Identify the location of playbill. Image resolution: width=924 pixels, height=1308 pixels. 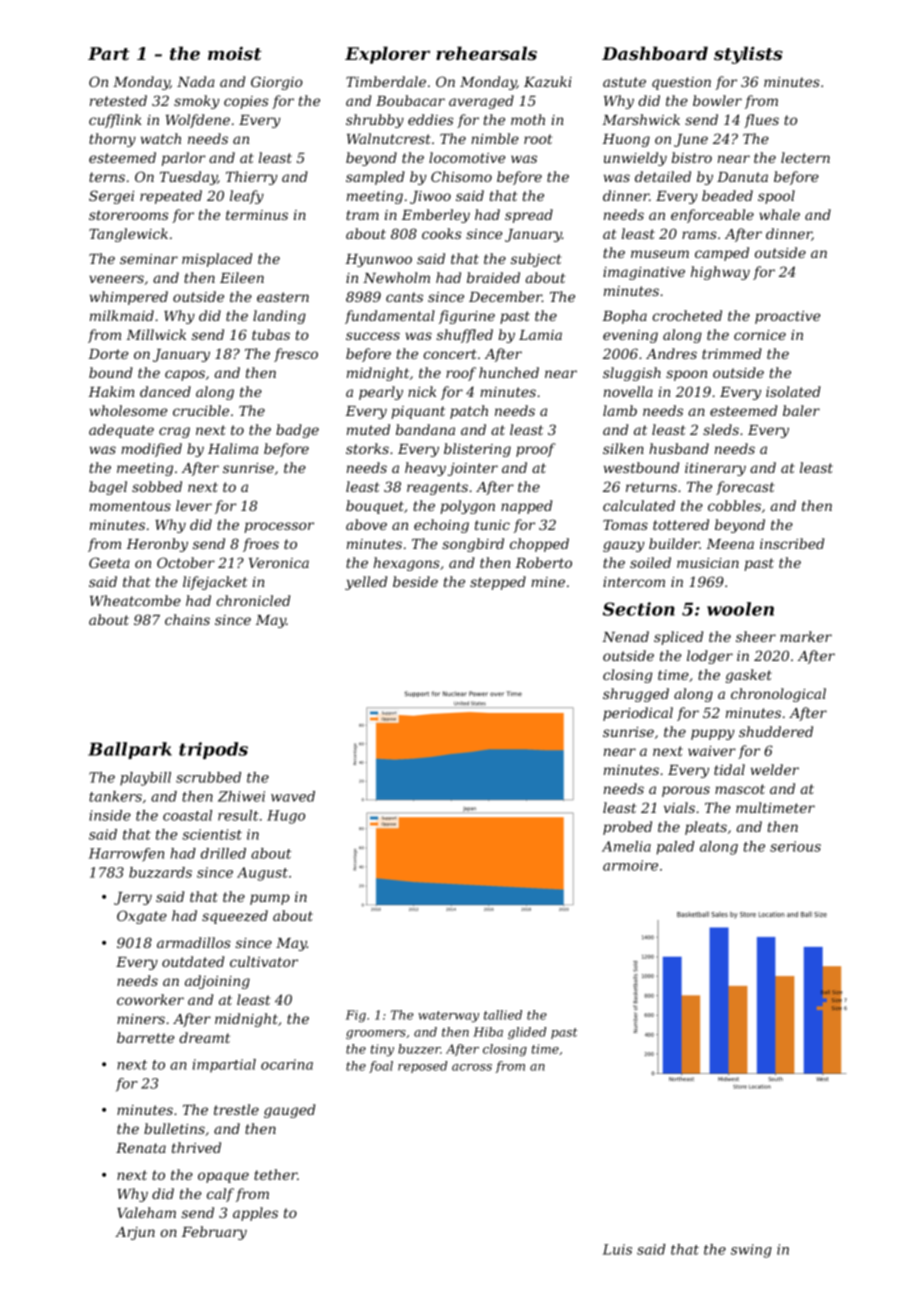
(145, 779).
